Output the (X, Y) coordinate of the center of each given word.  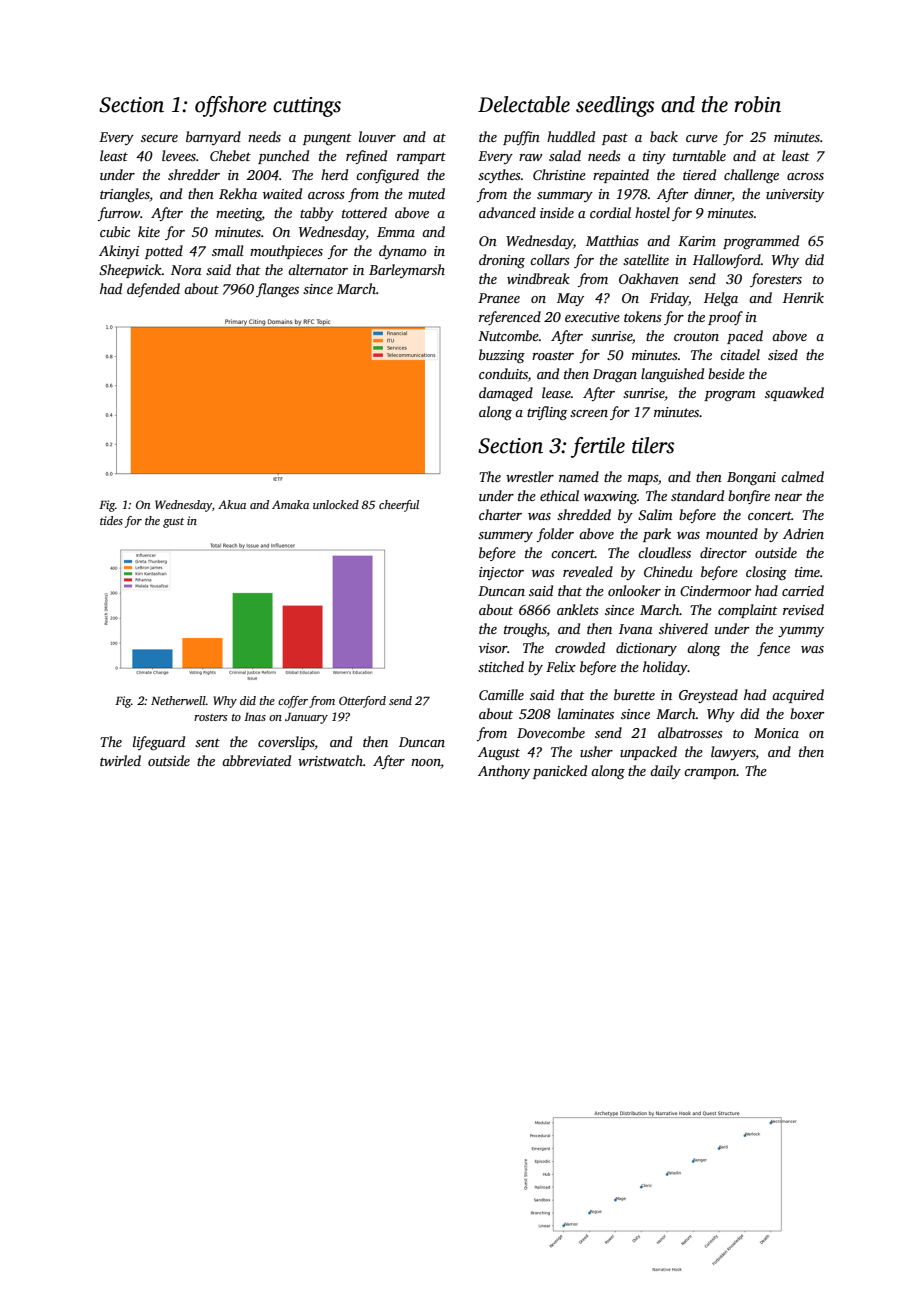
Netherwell (178, 700)
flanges (277, 290)
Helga (721, 299)
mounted (732, 533)
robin (757, 104)
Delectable (524, 104)
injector (501, 573)
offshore (231, 106)
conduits (503, 373)
